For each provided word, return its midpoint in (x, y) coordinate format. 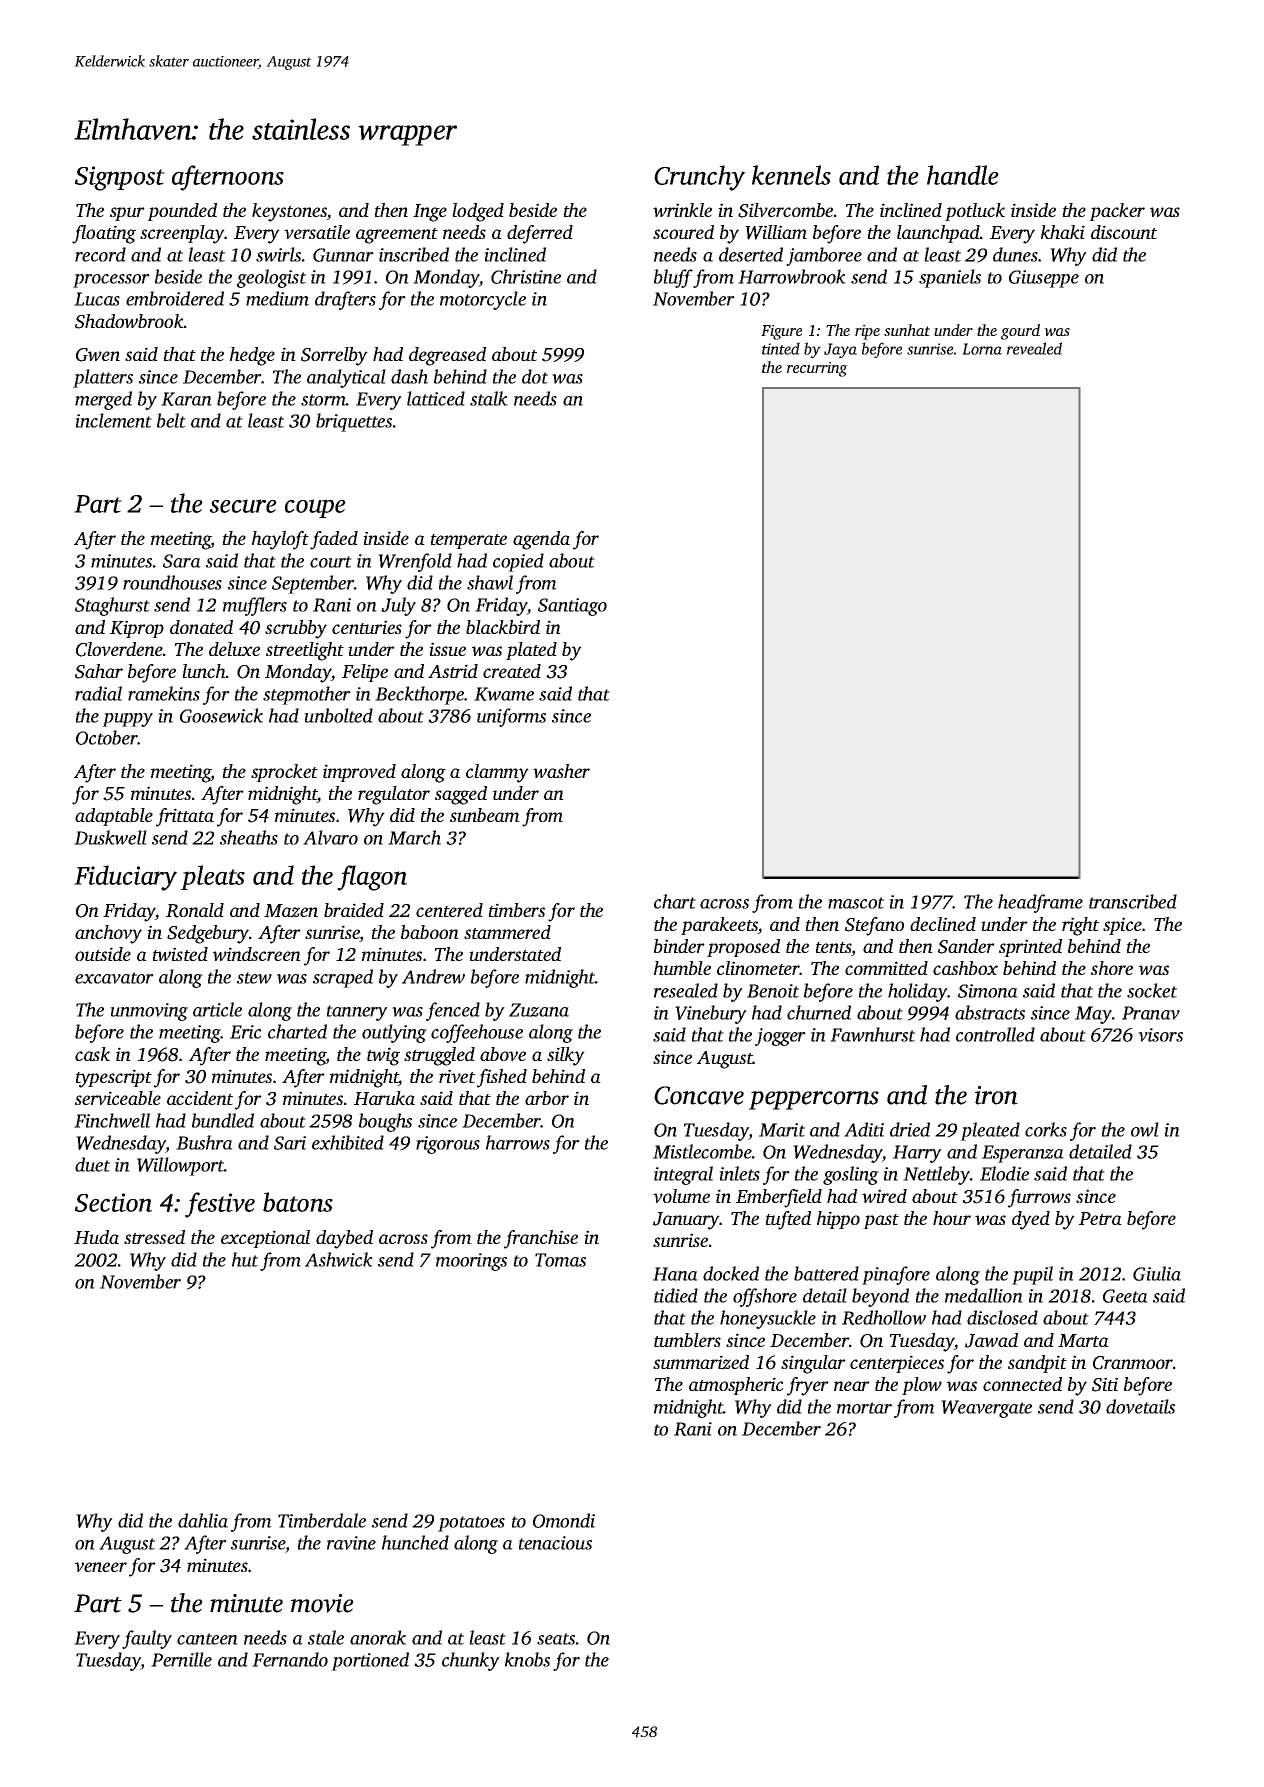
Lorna (982, 349)
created (512, 671)
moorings (471, 1262)
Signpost (120, 178)
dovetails (1140, 1406)
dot (535, 376)
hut (245, 1259)
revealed (1034, 348)
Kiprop (137, 629)
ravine (351, 1543)
